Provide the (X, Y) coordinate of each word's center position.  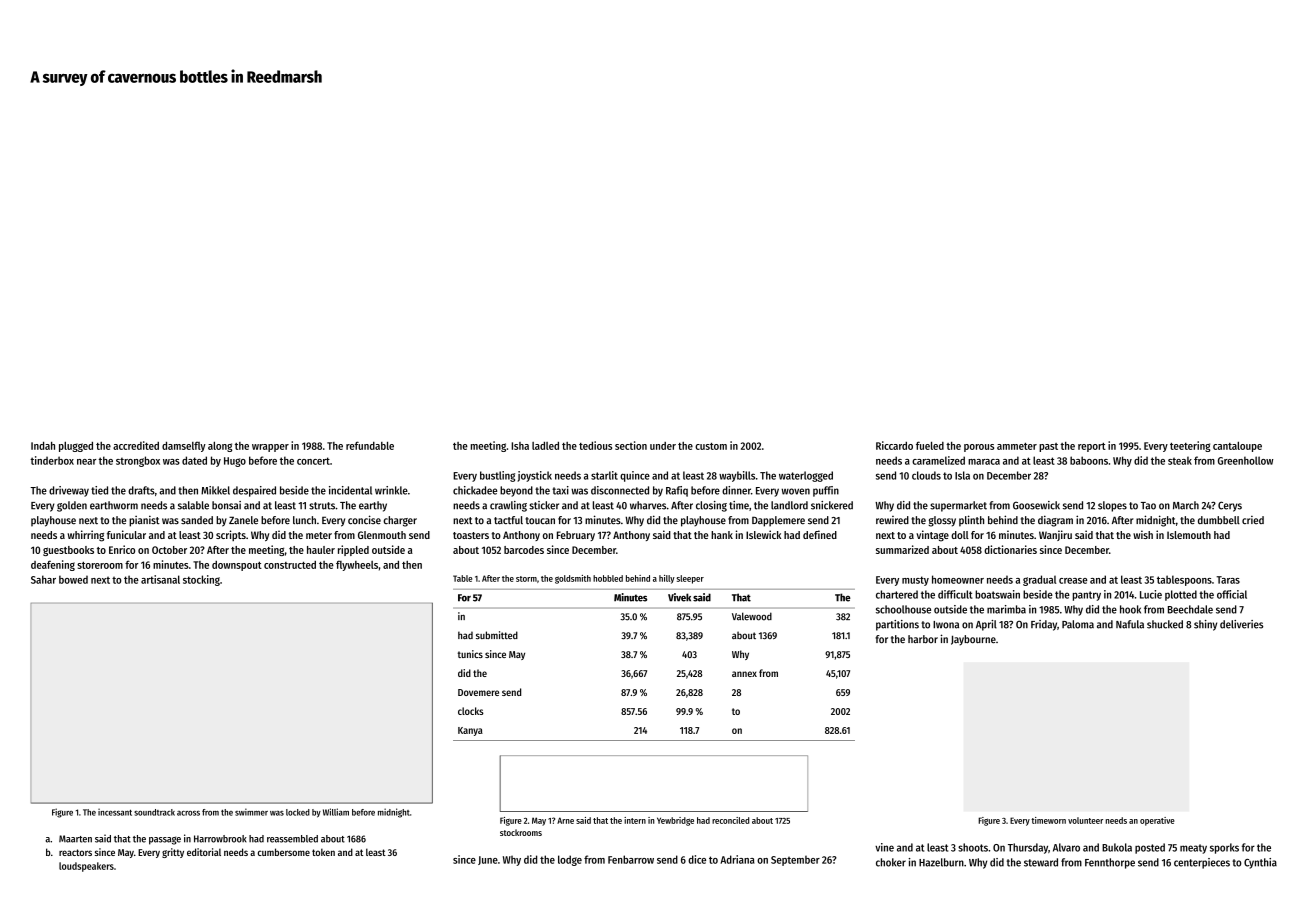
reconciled (730, 820)
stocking (201, 580)
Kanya (470, 731)
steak (1180, 460)
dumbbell (1219, 520)
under (663, 446)
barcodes (524, 550)
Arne (565, 820)
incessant (115, 812)
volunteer (1085, 820)
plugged (76, 446)
